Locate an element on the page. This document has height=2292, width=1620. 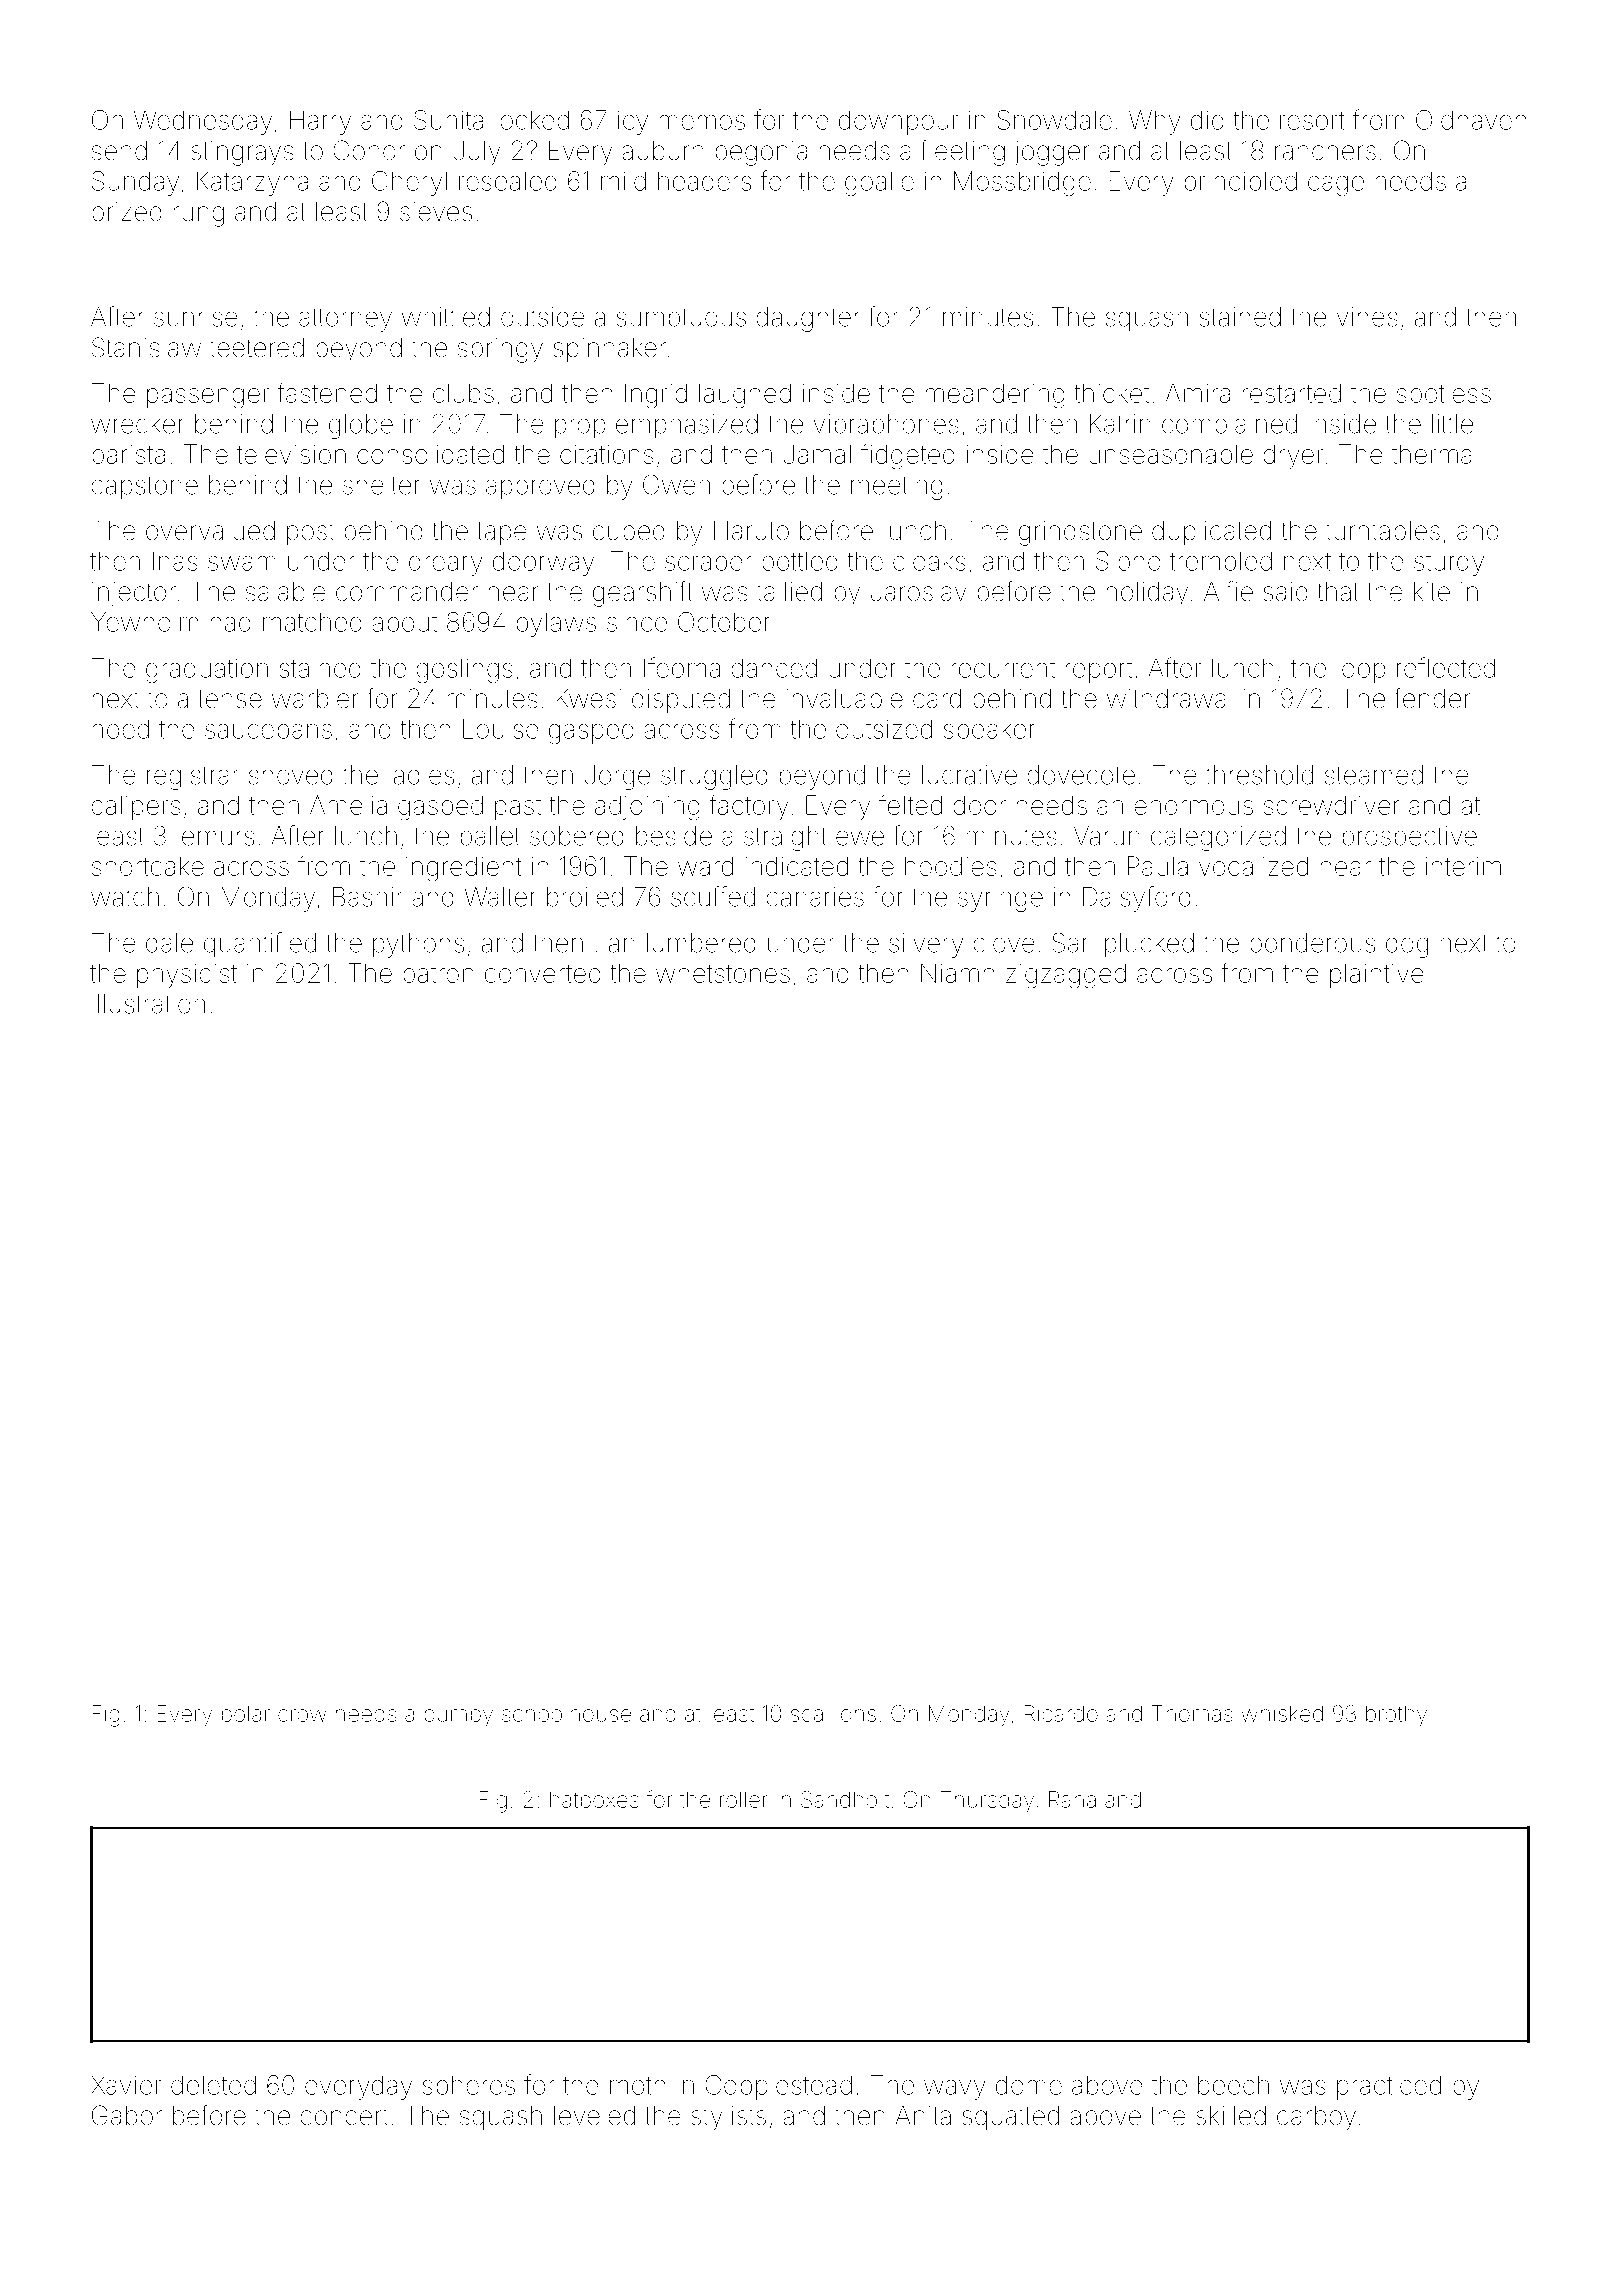
illustration is located at coordinates (148, 1004).
